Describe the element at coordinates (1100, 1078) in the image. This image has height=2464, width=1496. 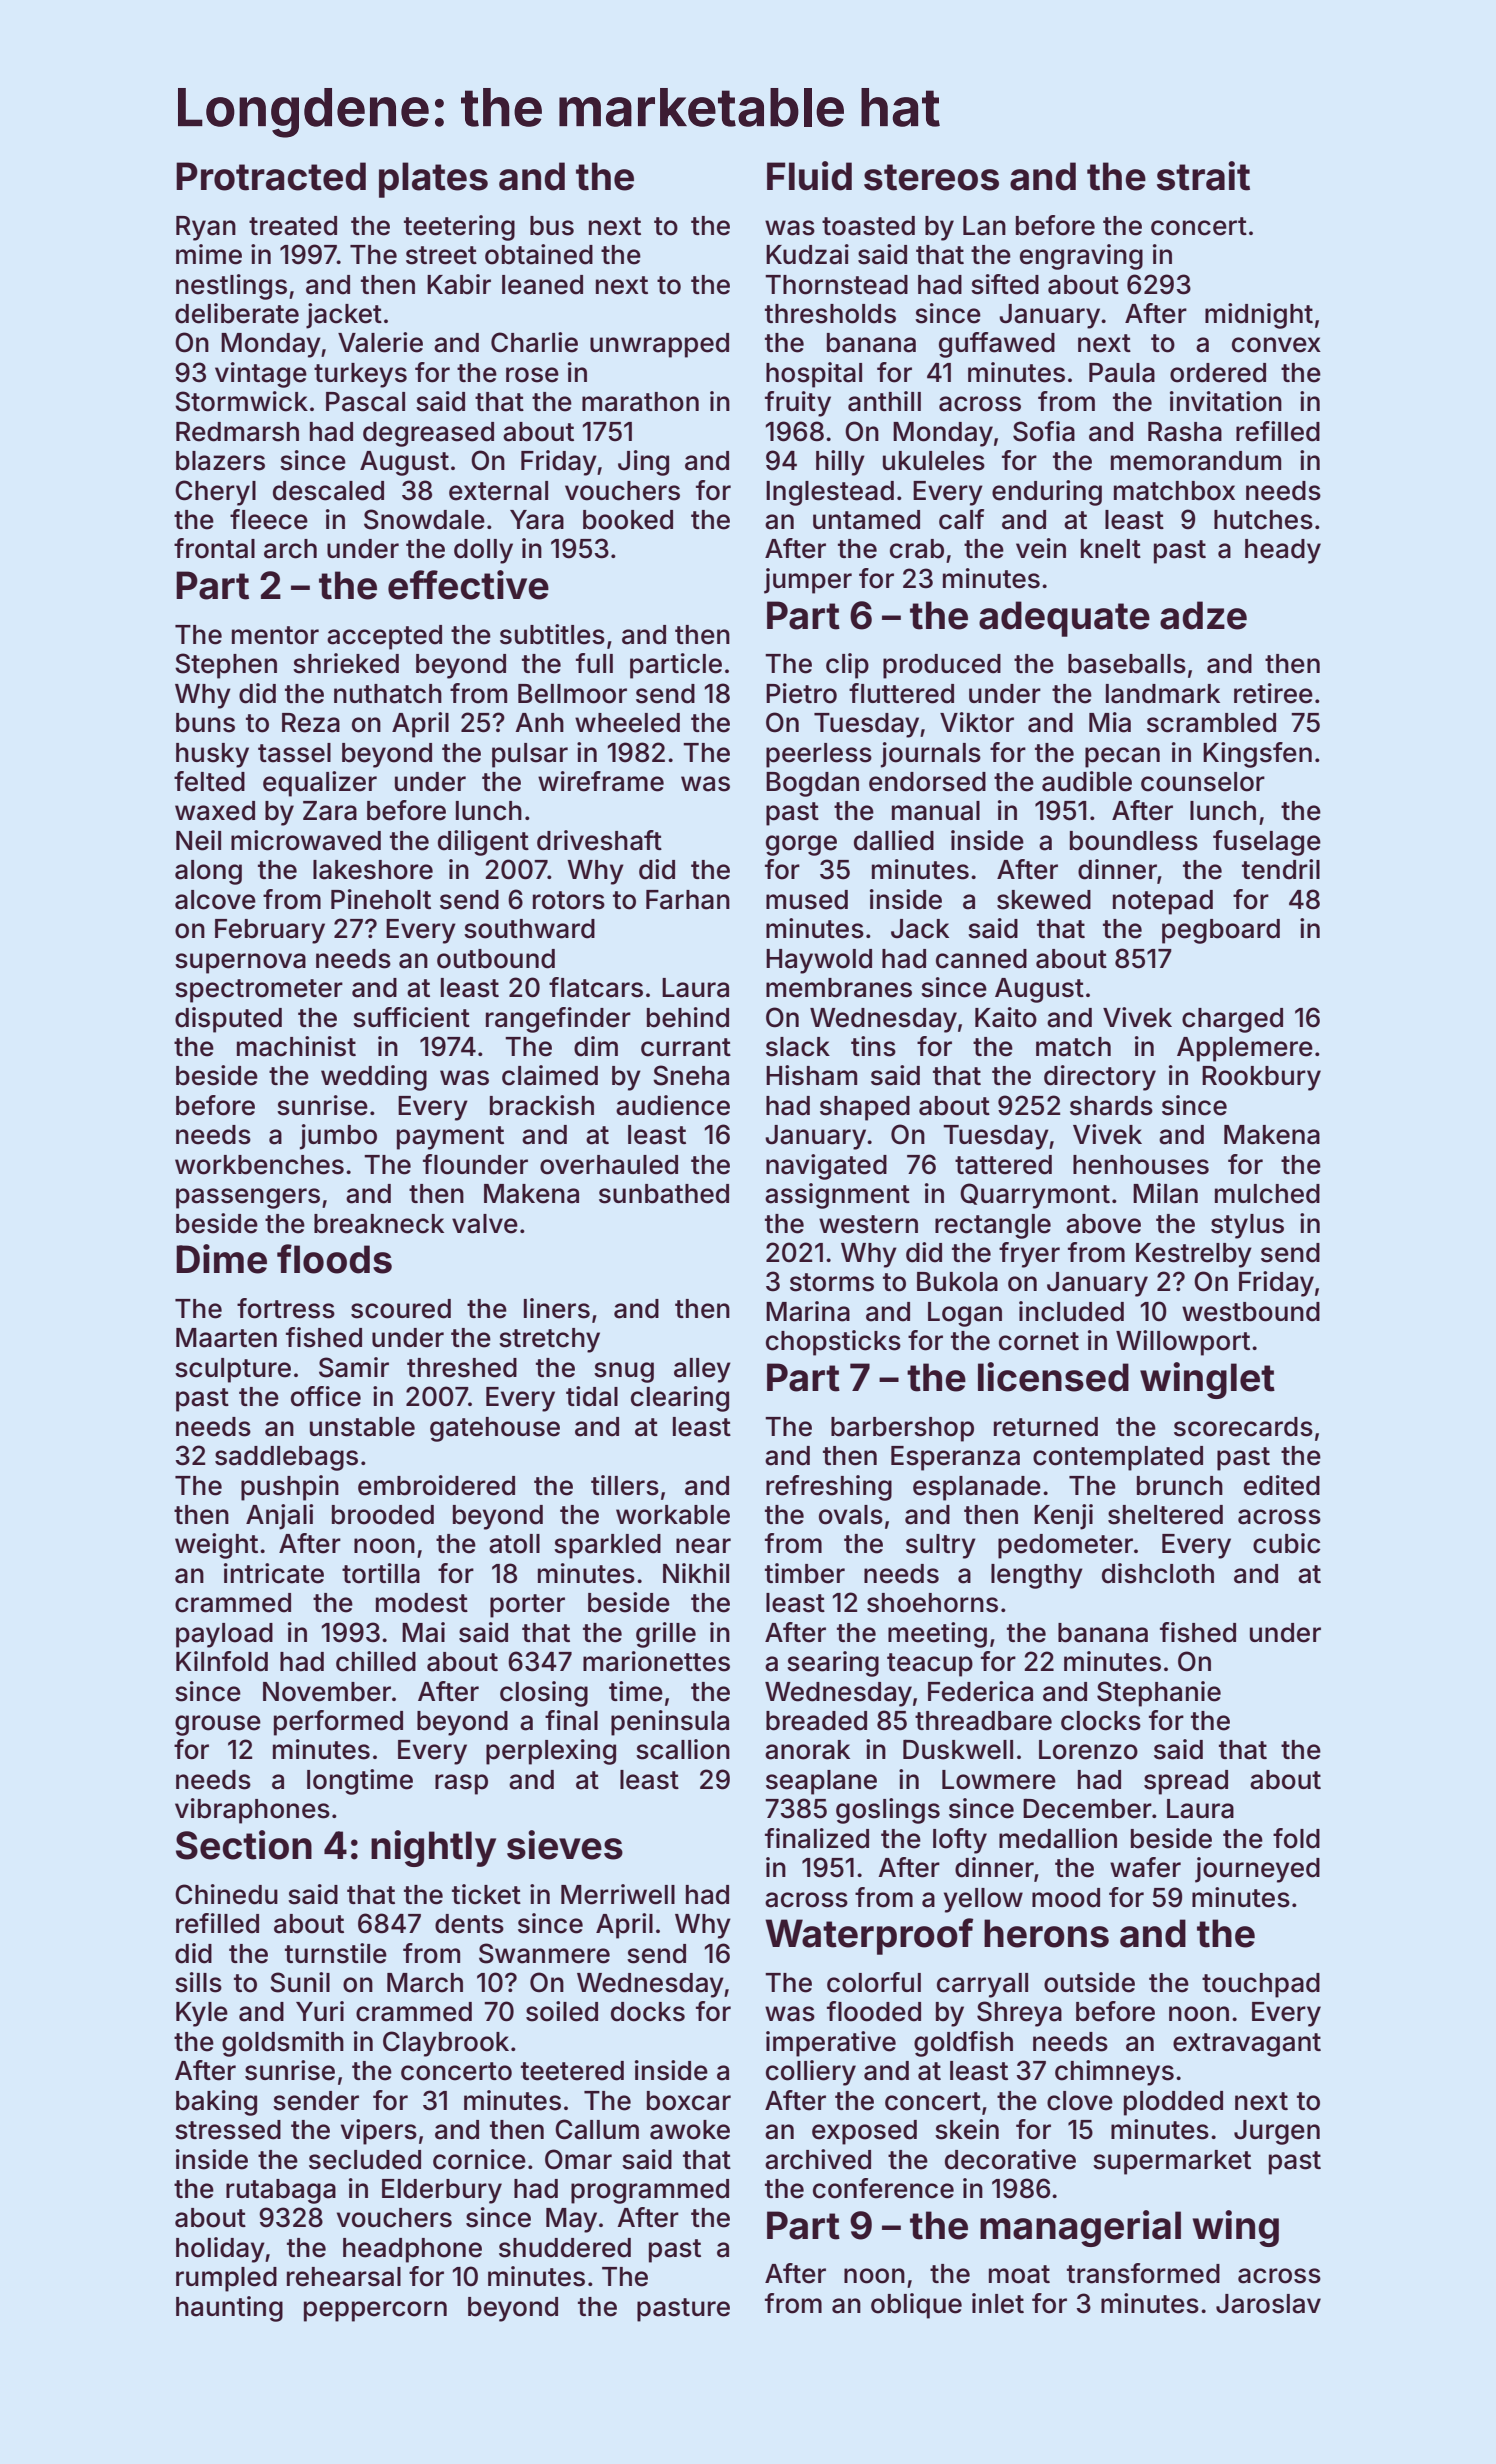
I see `directory` at that location.
